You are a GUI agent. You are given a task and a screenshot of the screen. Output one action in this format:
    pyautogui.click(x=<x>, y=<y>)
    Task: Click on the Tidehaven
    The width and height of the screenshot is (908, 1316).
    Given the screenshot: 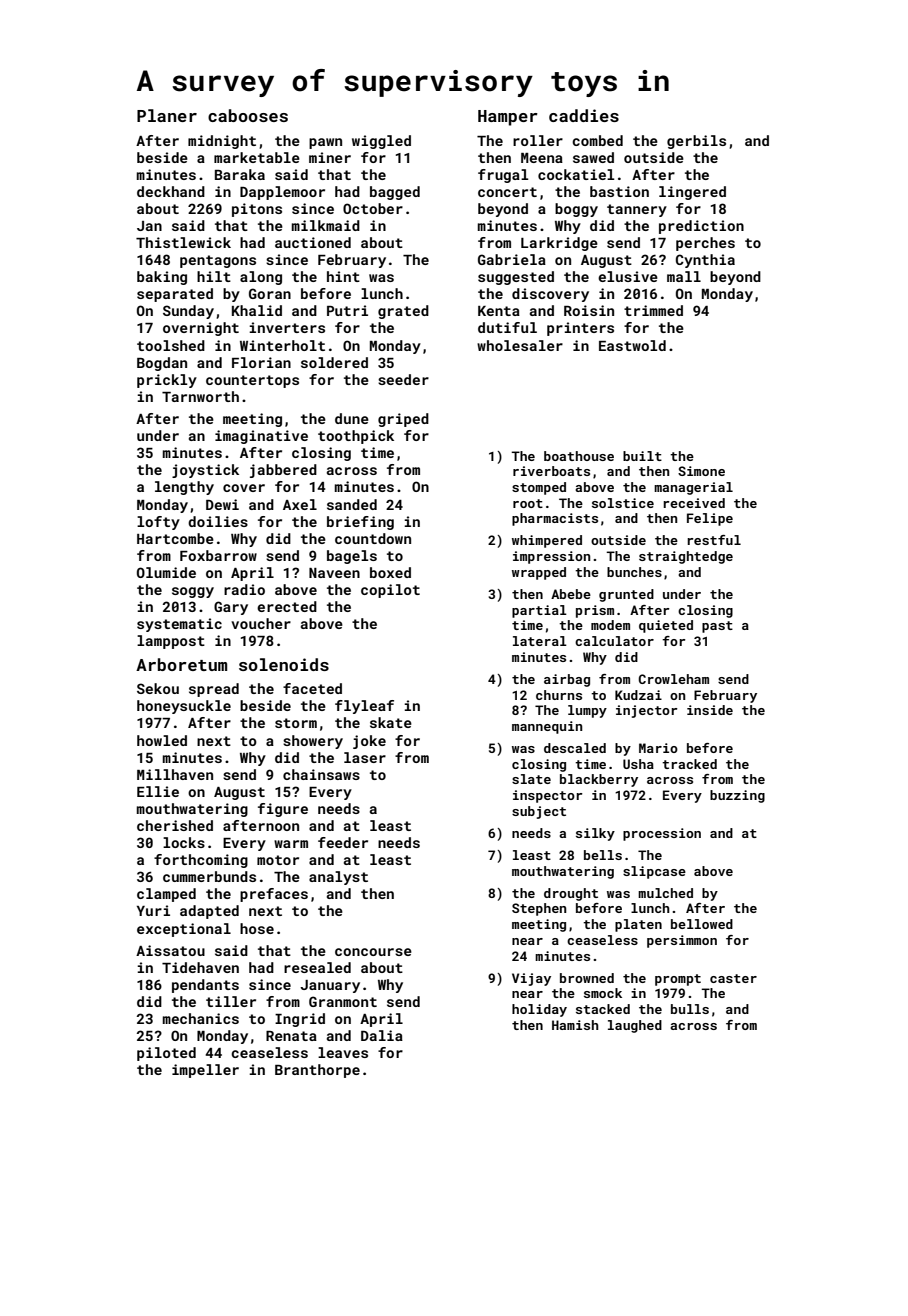 What is the action you would take?
    pyautogui.click(x=200, y=967)
